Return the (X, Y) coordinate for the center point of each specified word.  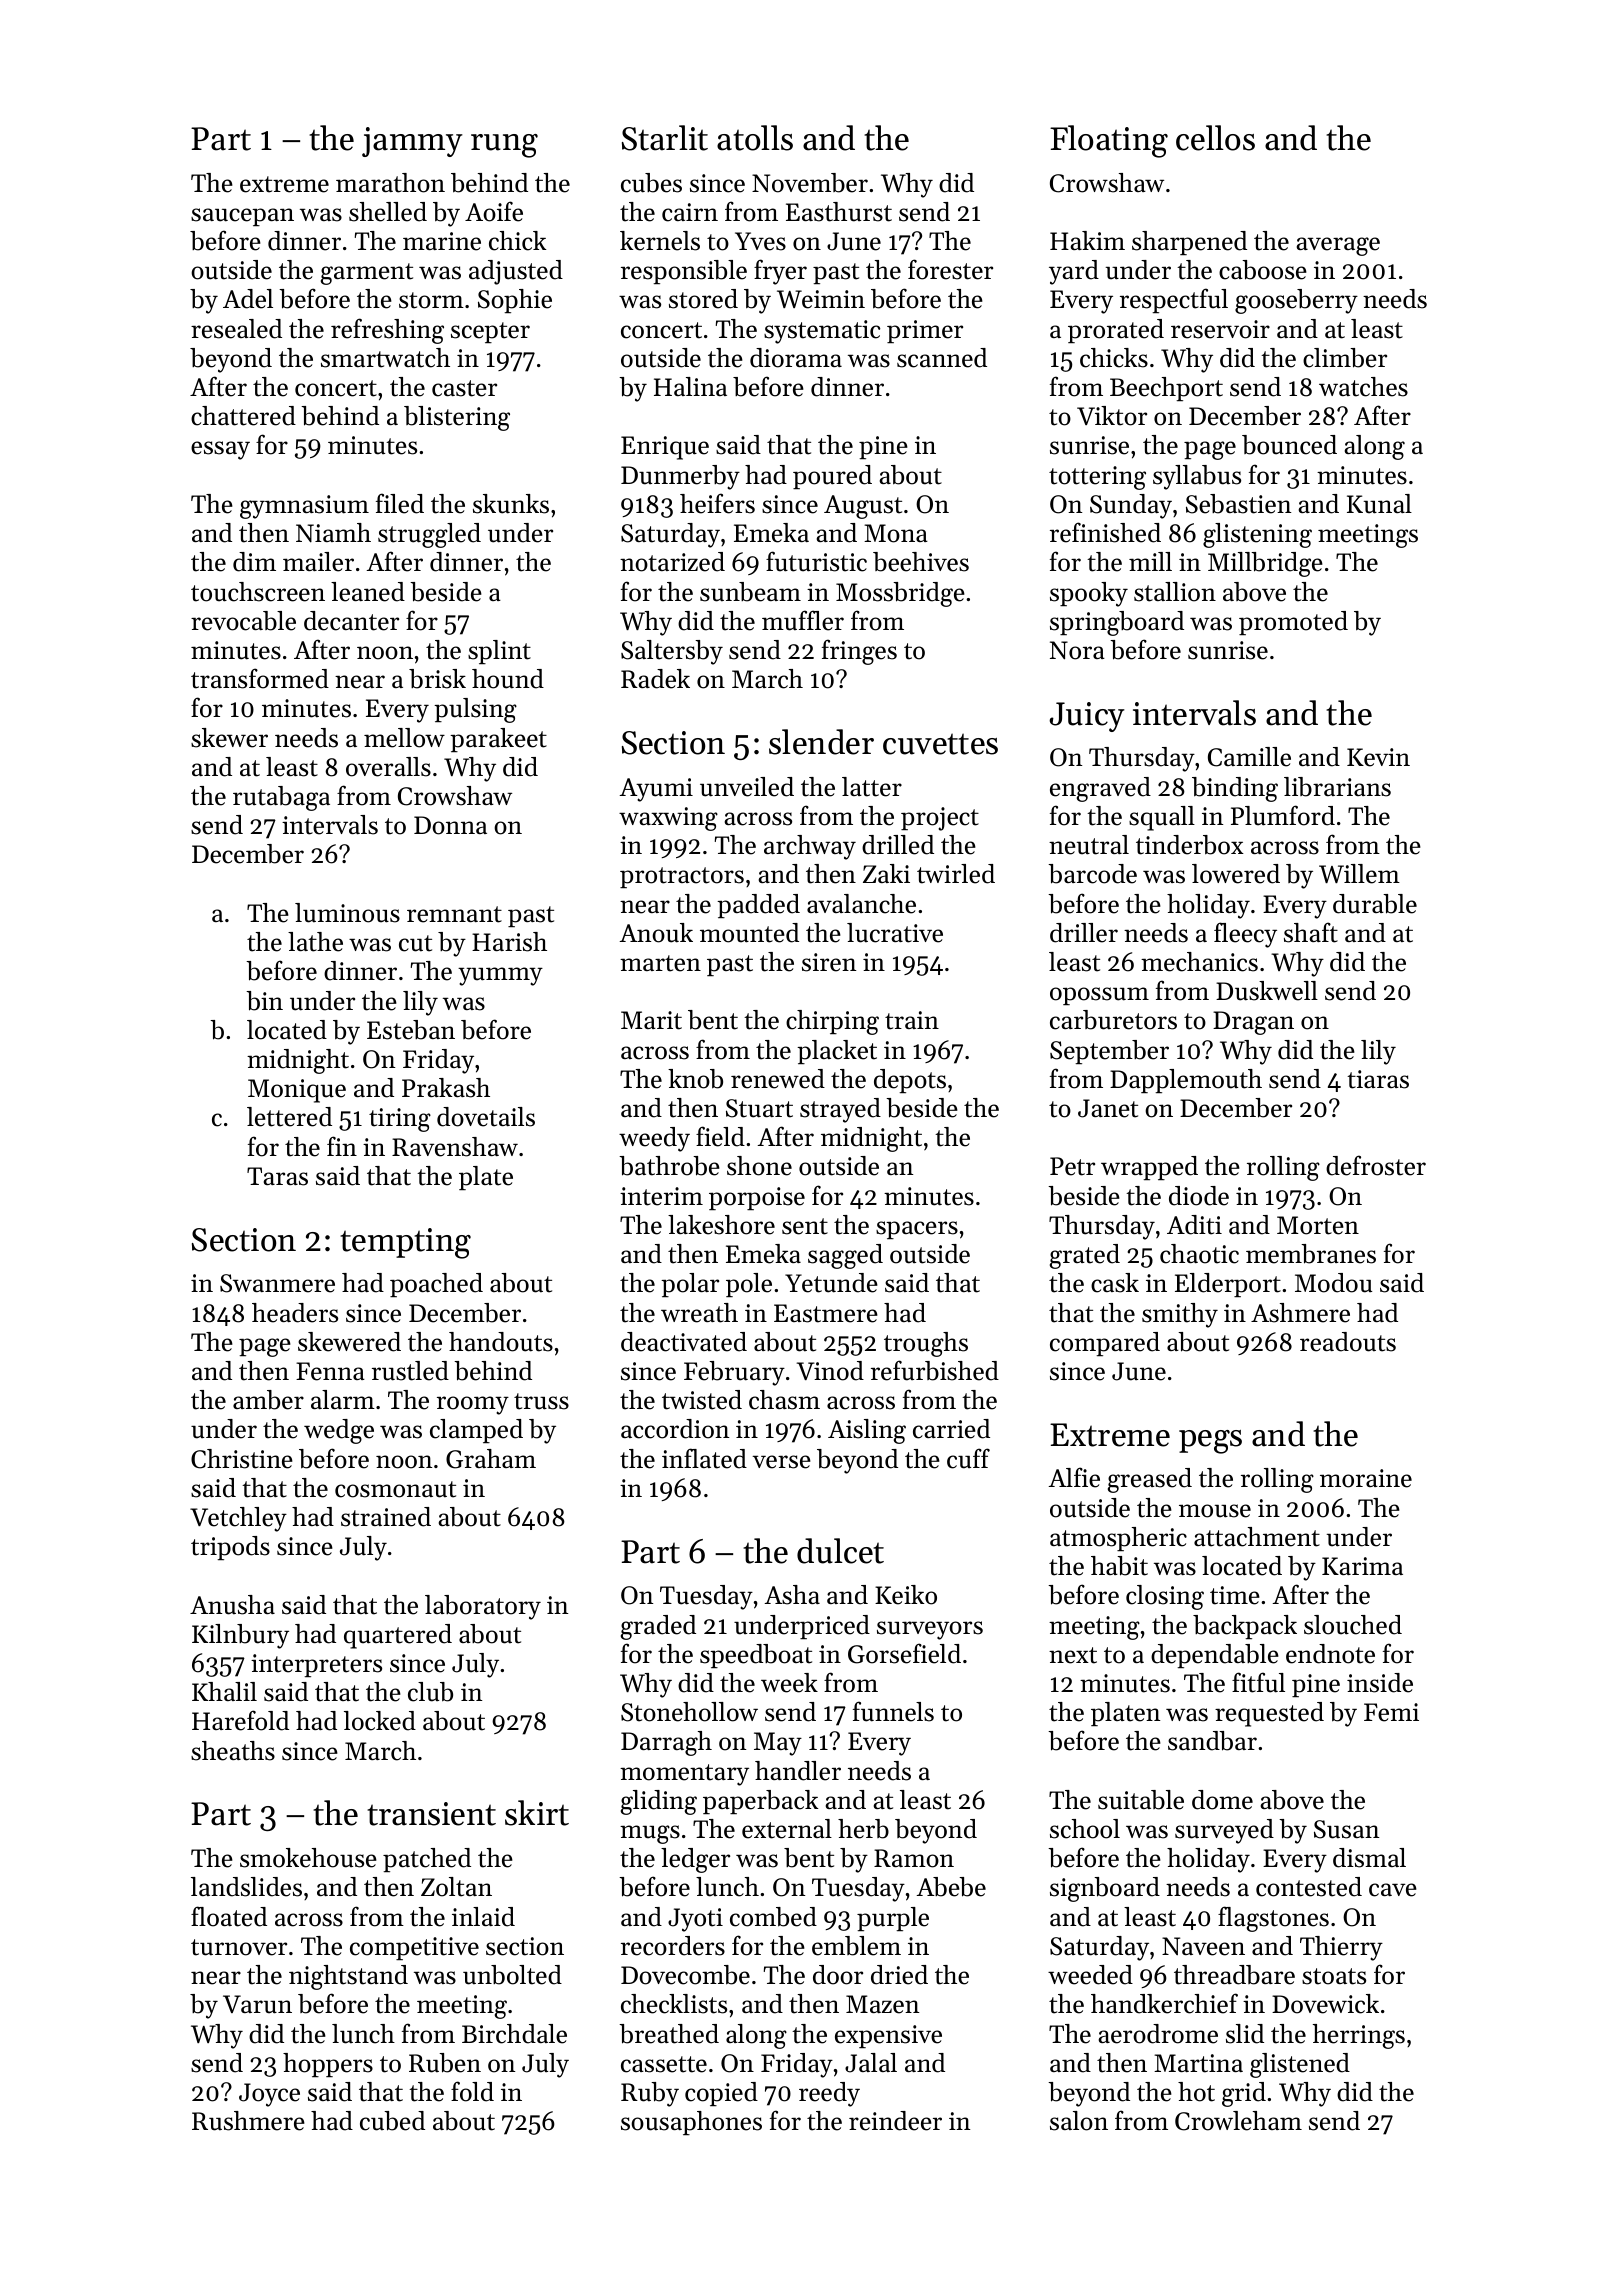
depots (910, 1081)
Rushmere (248, 2121)
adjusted (516, 272)
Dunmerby (680, 477)
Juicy (1087, 717)
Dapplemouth (1186, 1081)
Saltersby (672, 652)
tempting (405, 1243)
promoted (1293, 623)
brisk (437, 679)
